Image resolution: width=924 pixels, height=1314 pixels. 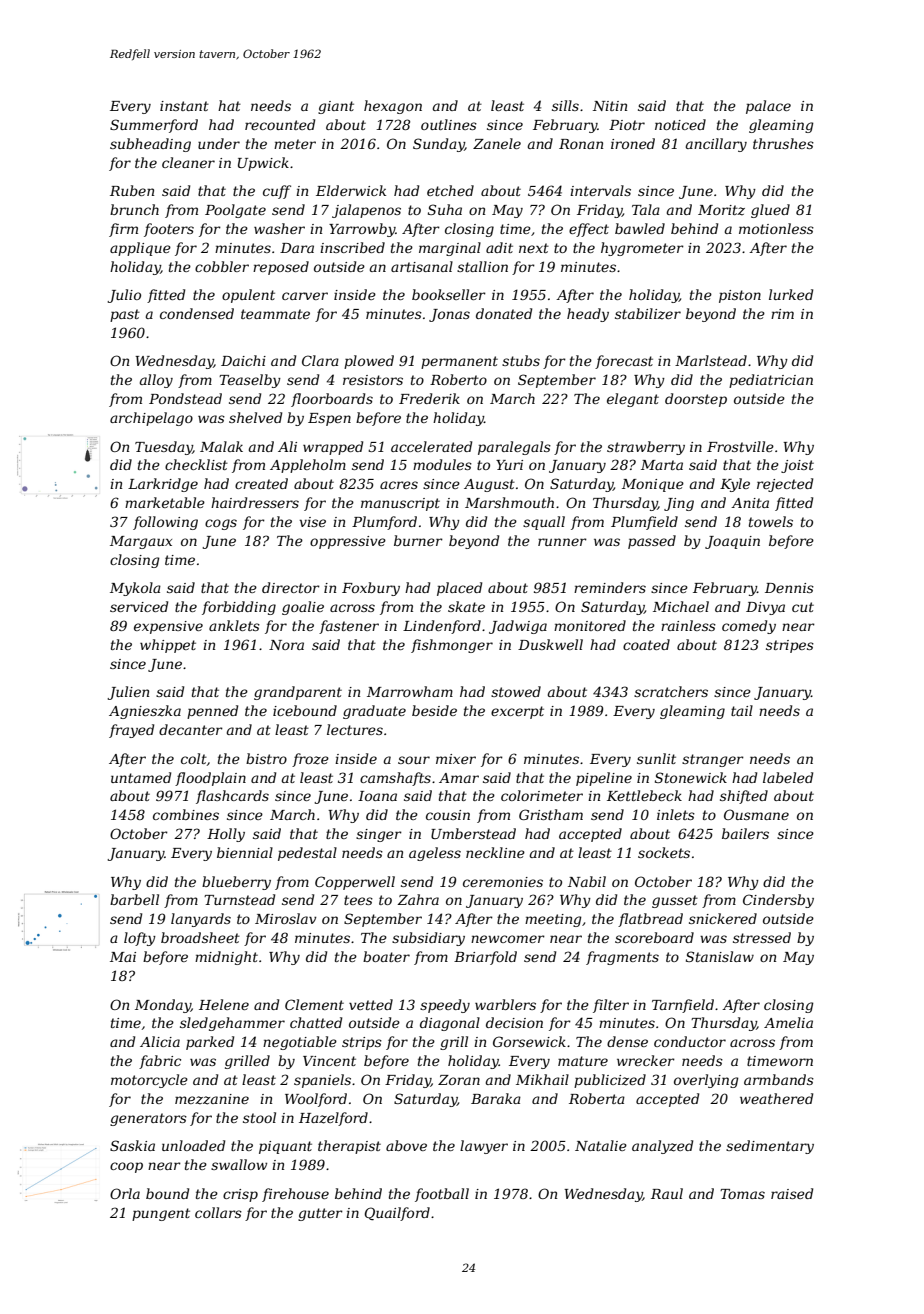 I want to click on collars, so click(x=218, y=1212).
